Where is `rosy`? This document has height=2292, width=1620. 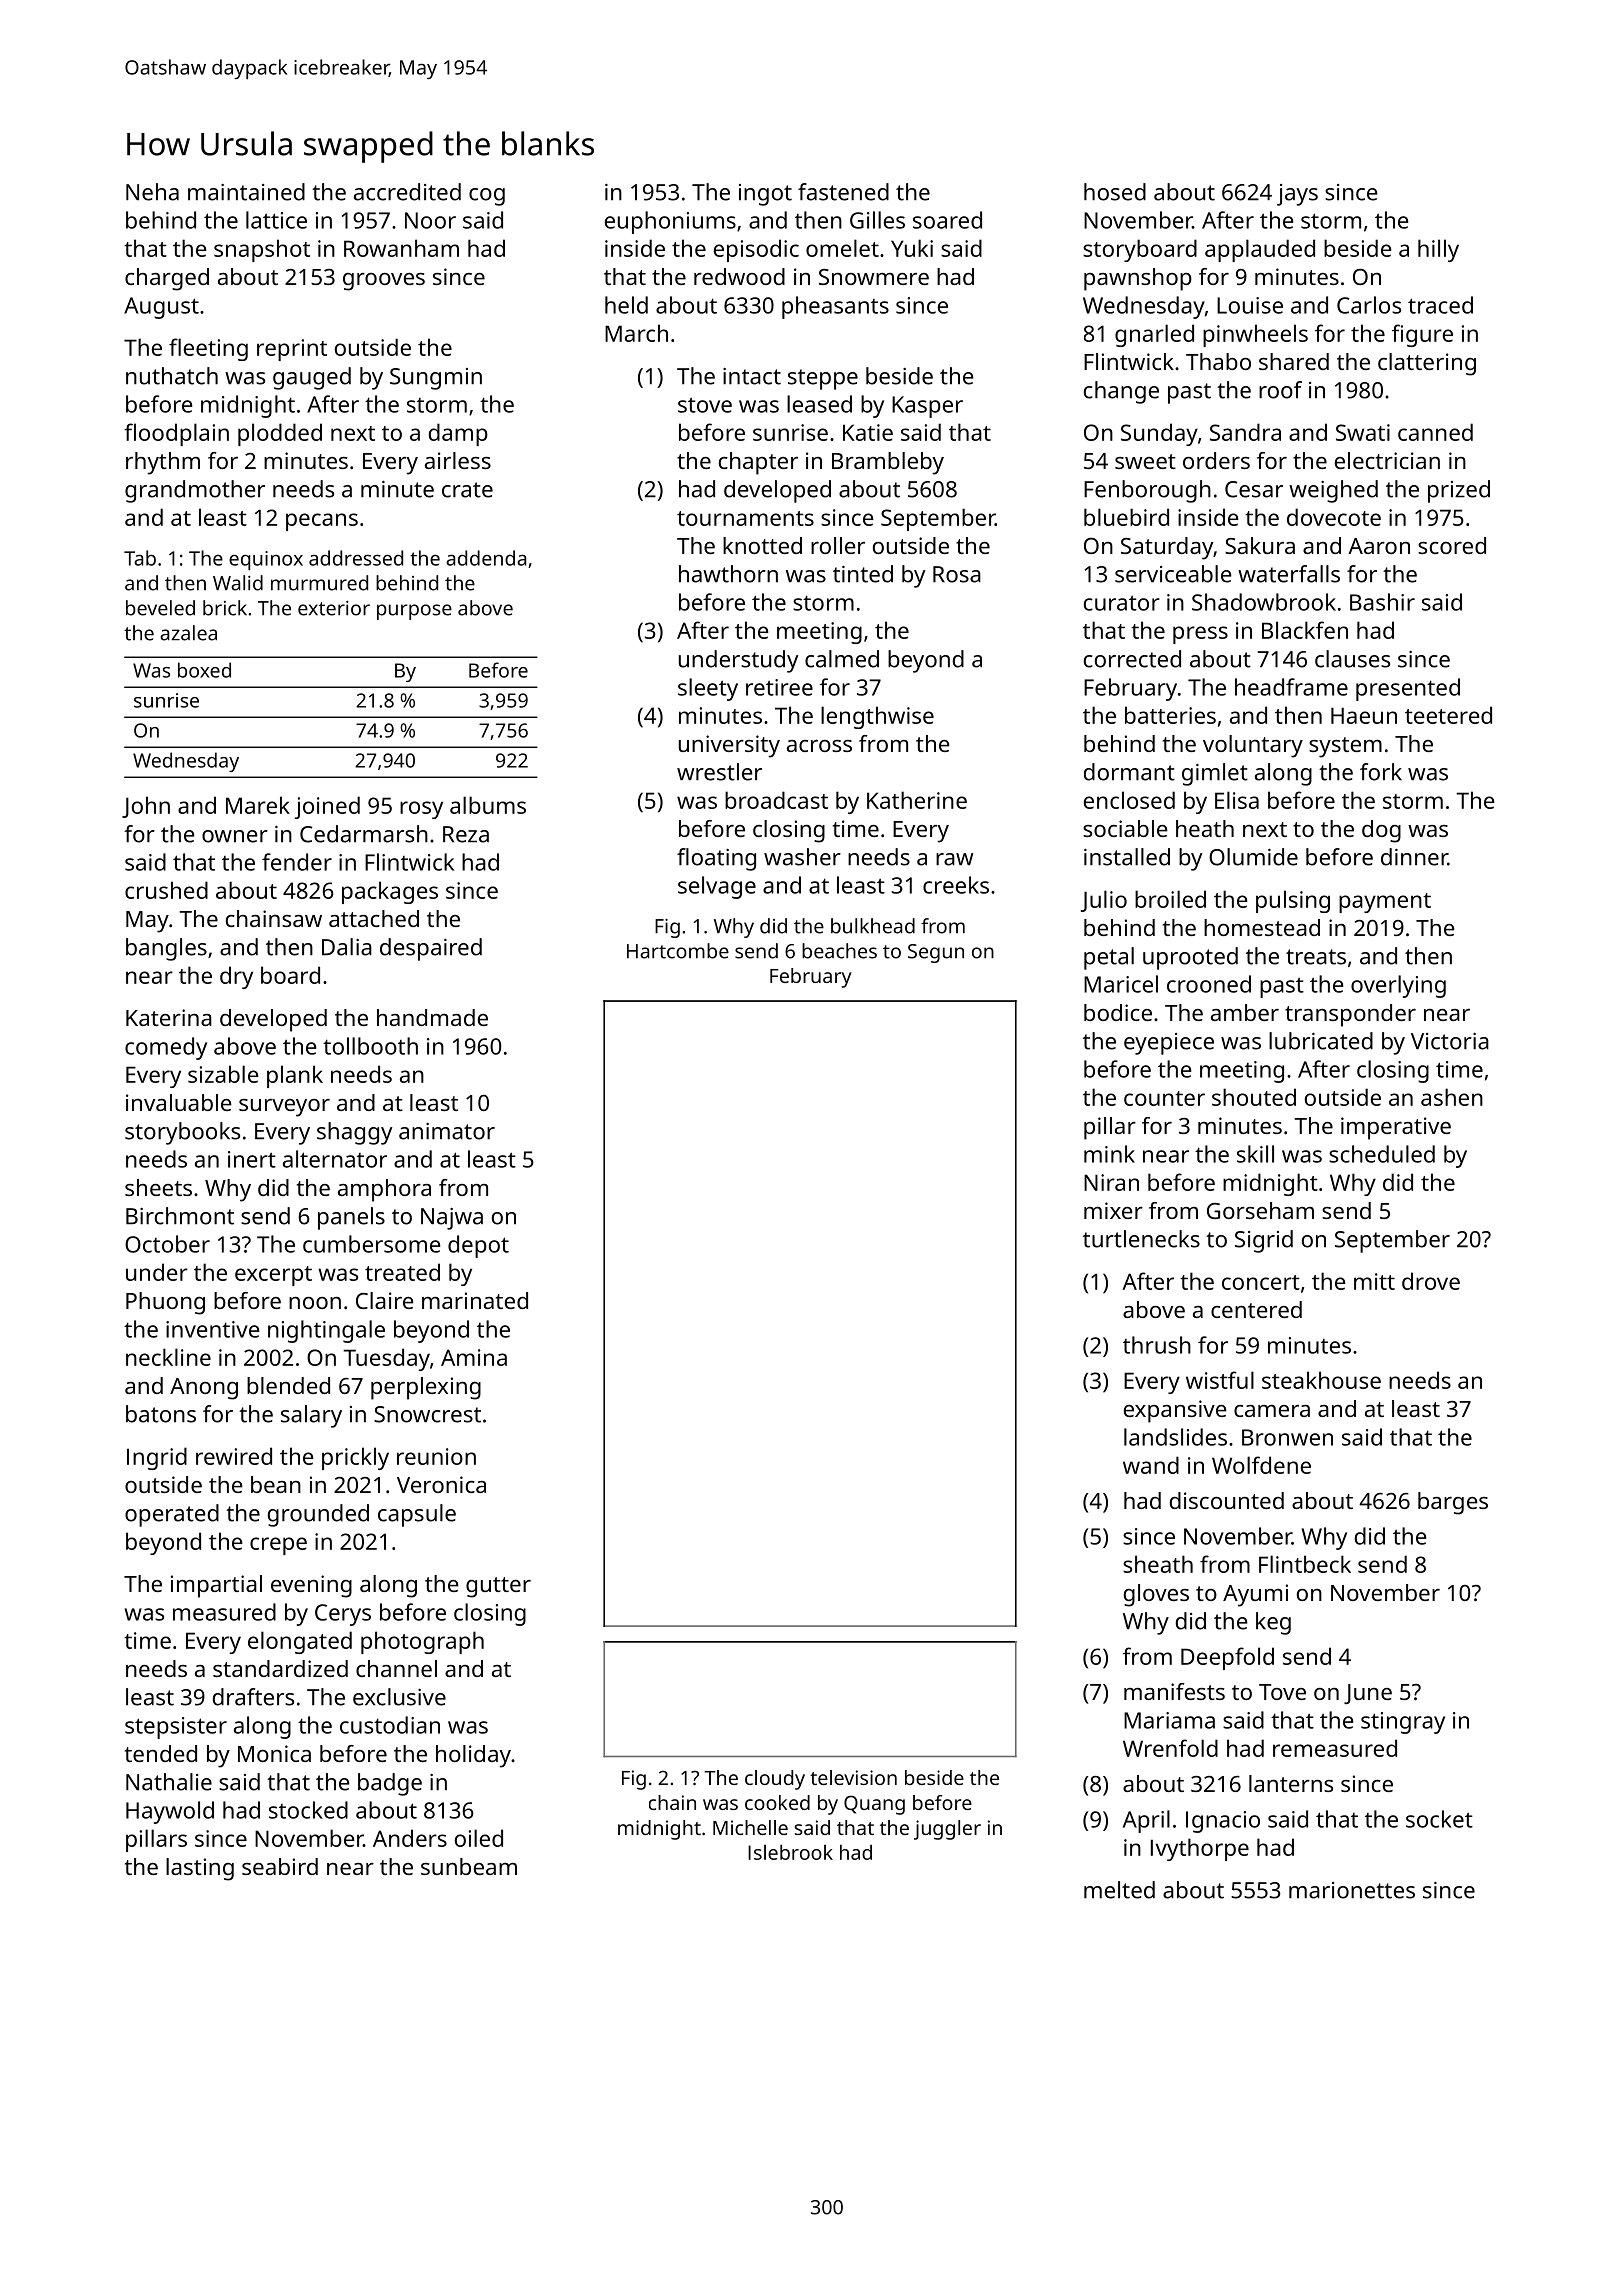 rosy is located at coordinates (421, 810).
